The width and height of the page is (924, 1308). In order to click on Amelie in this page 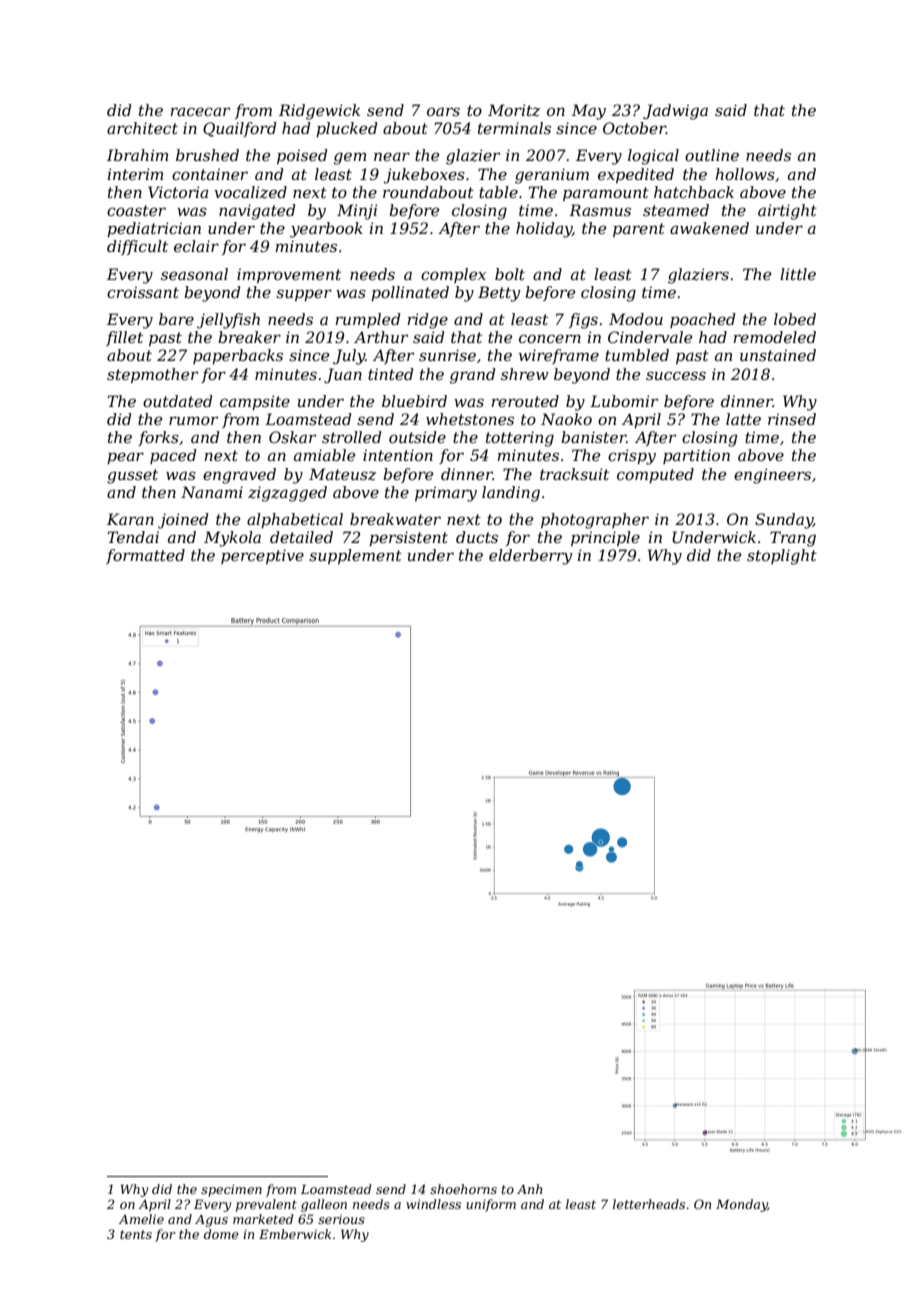, I will do `click(141, 1219)`.
